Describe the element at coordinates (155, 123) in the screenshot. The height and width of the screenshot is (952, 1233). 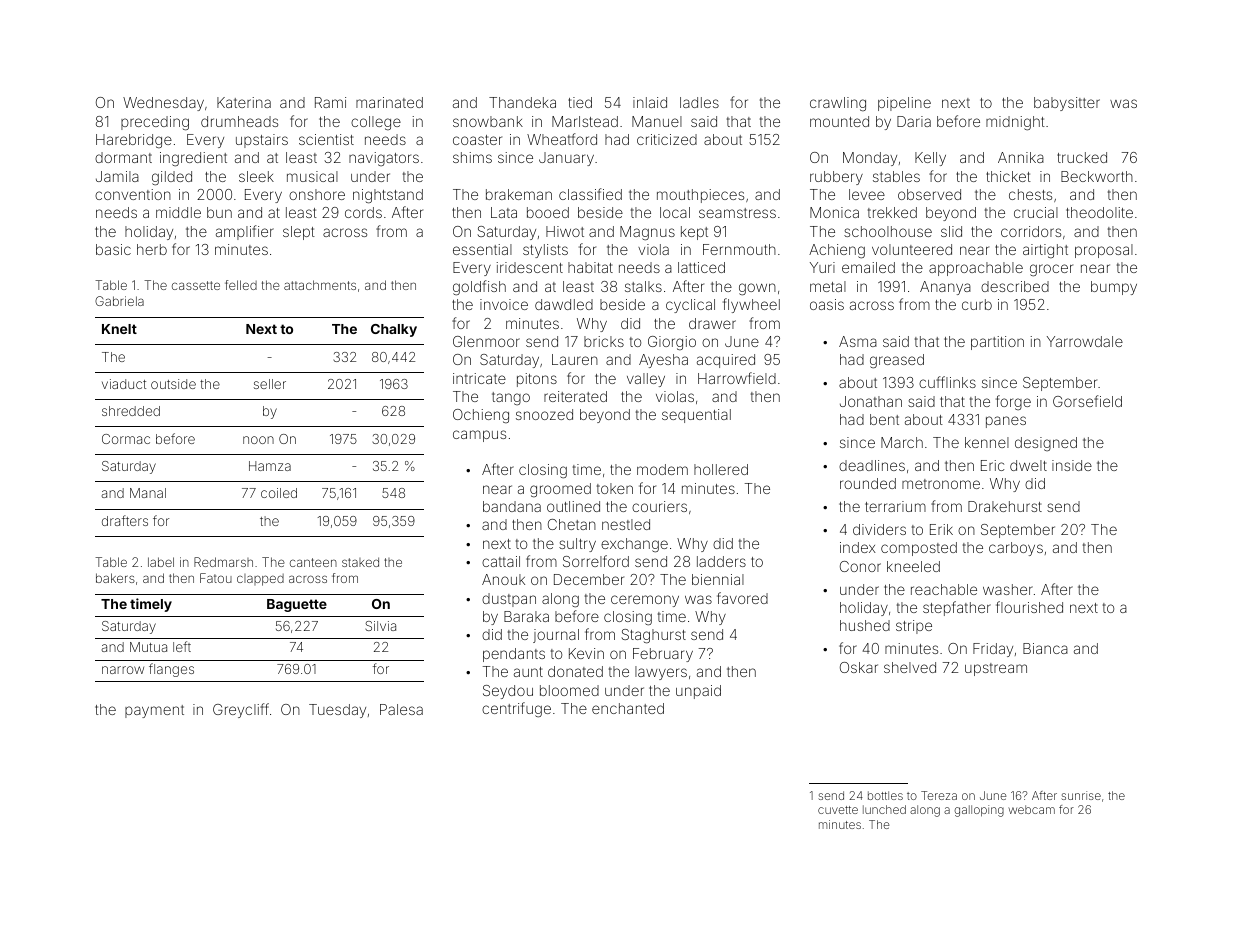
I see `preceding` at that location.
